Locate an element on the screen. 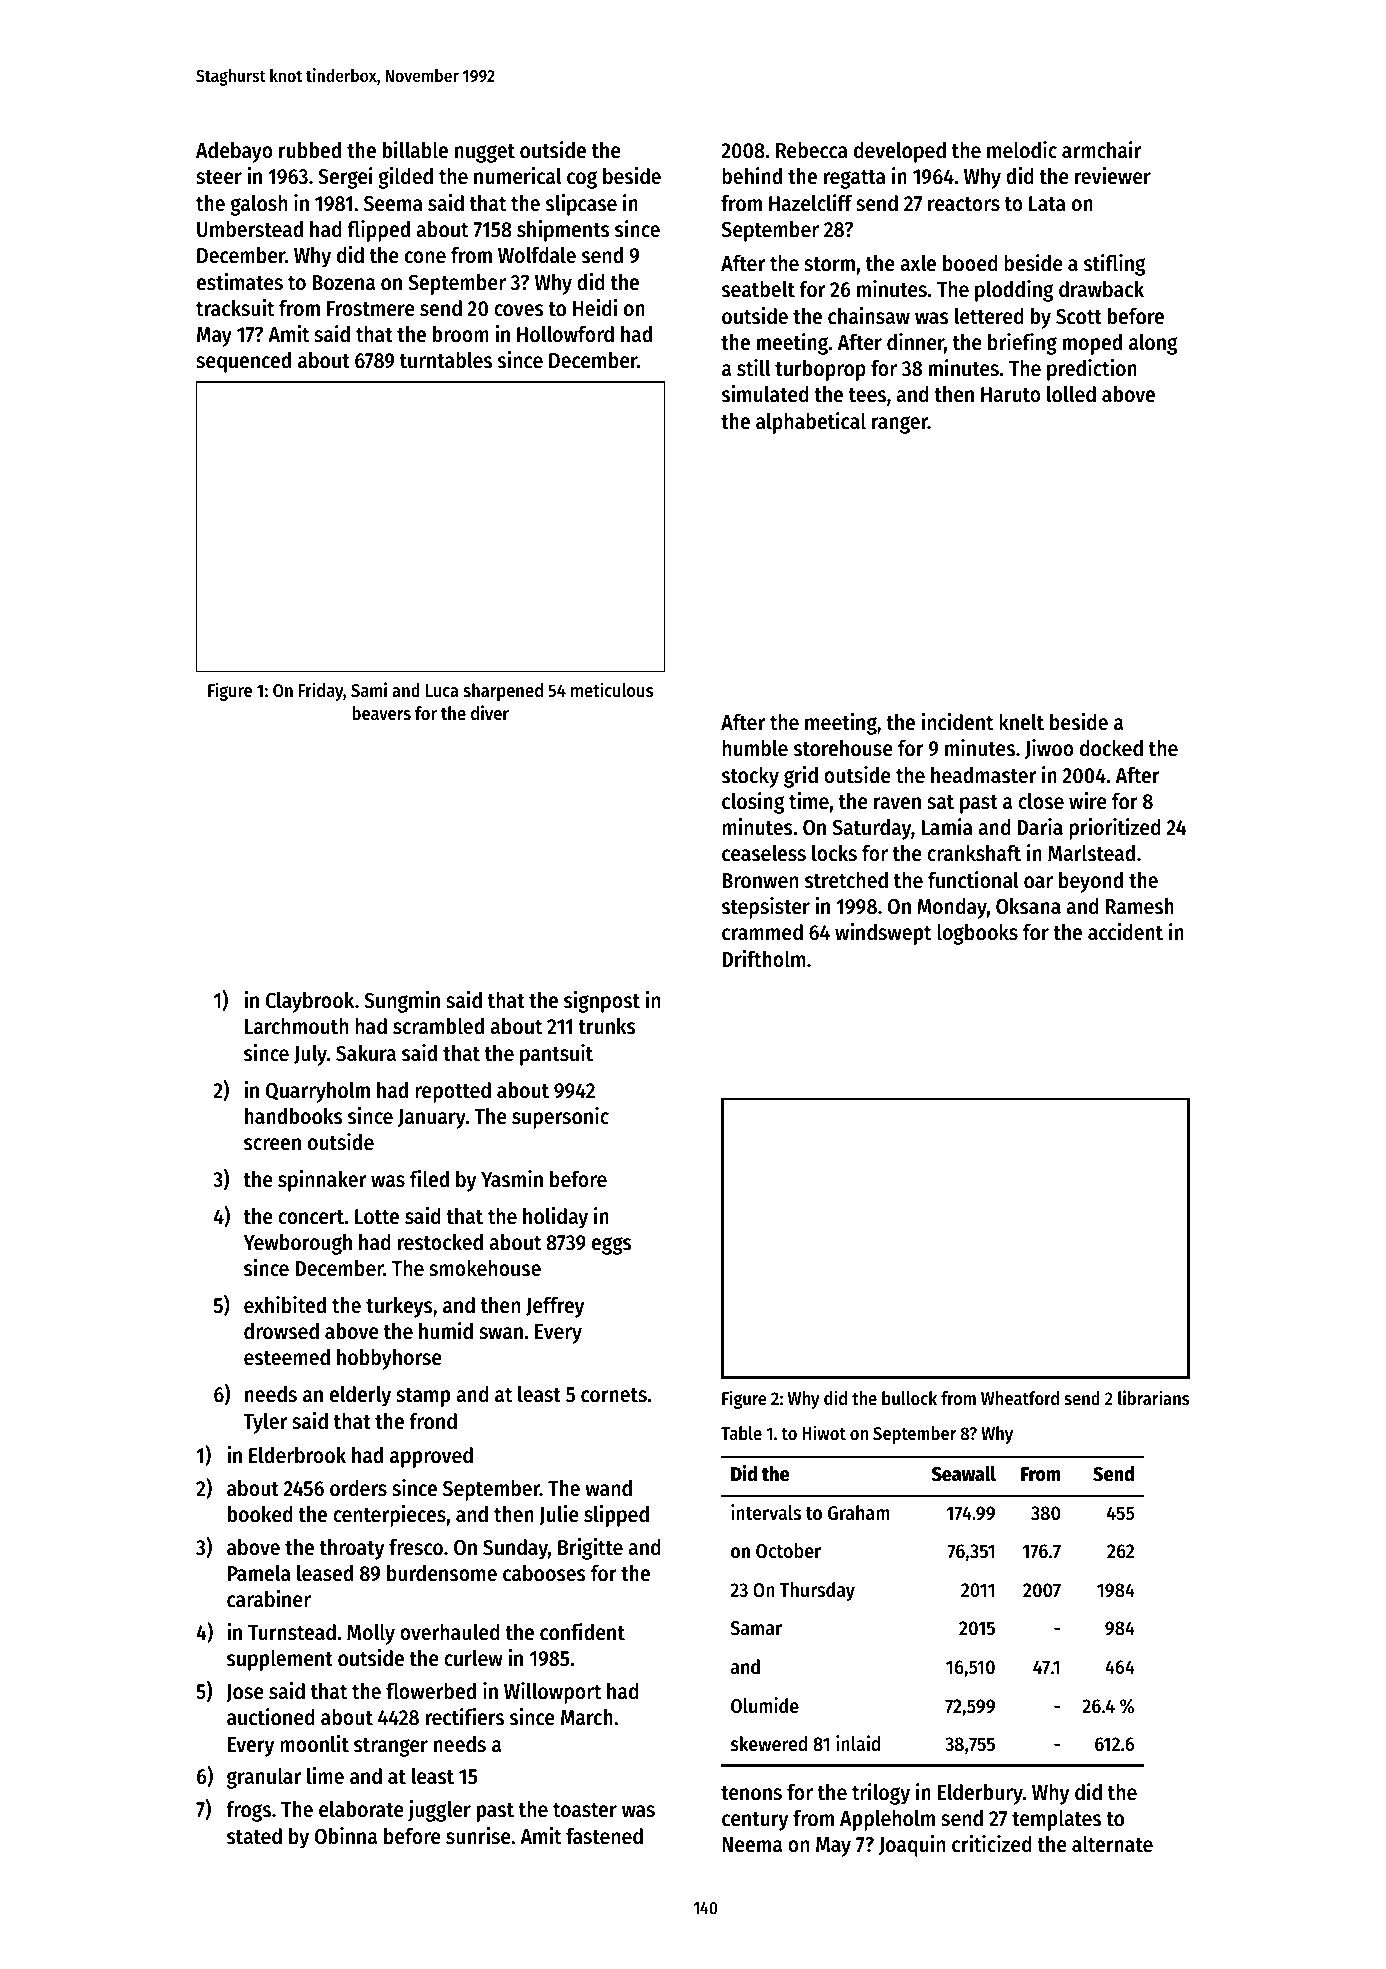 The width and height of the screenshot is (1386, 1969). Seawall is located at coordinates (964, 1474).
